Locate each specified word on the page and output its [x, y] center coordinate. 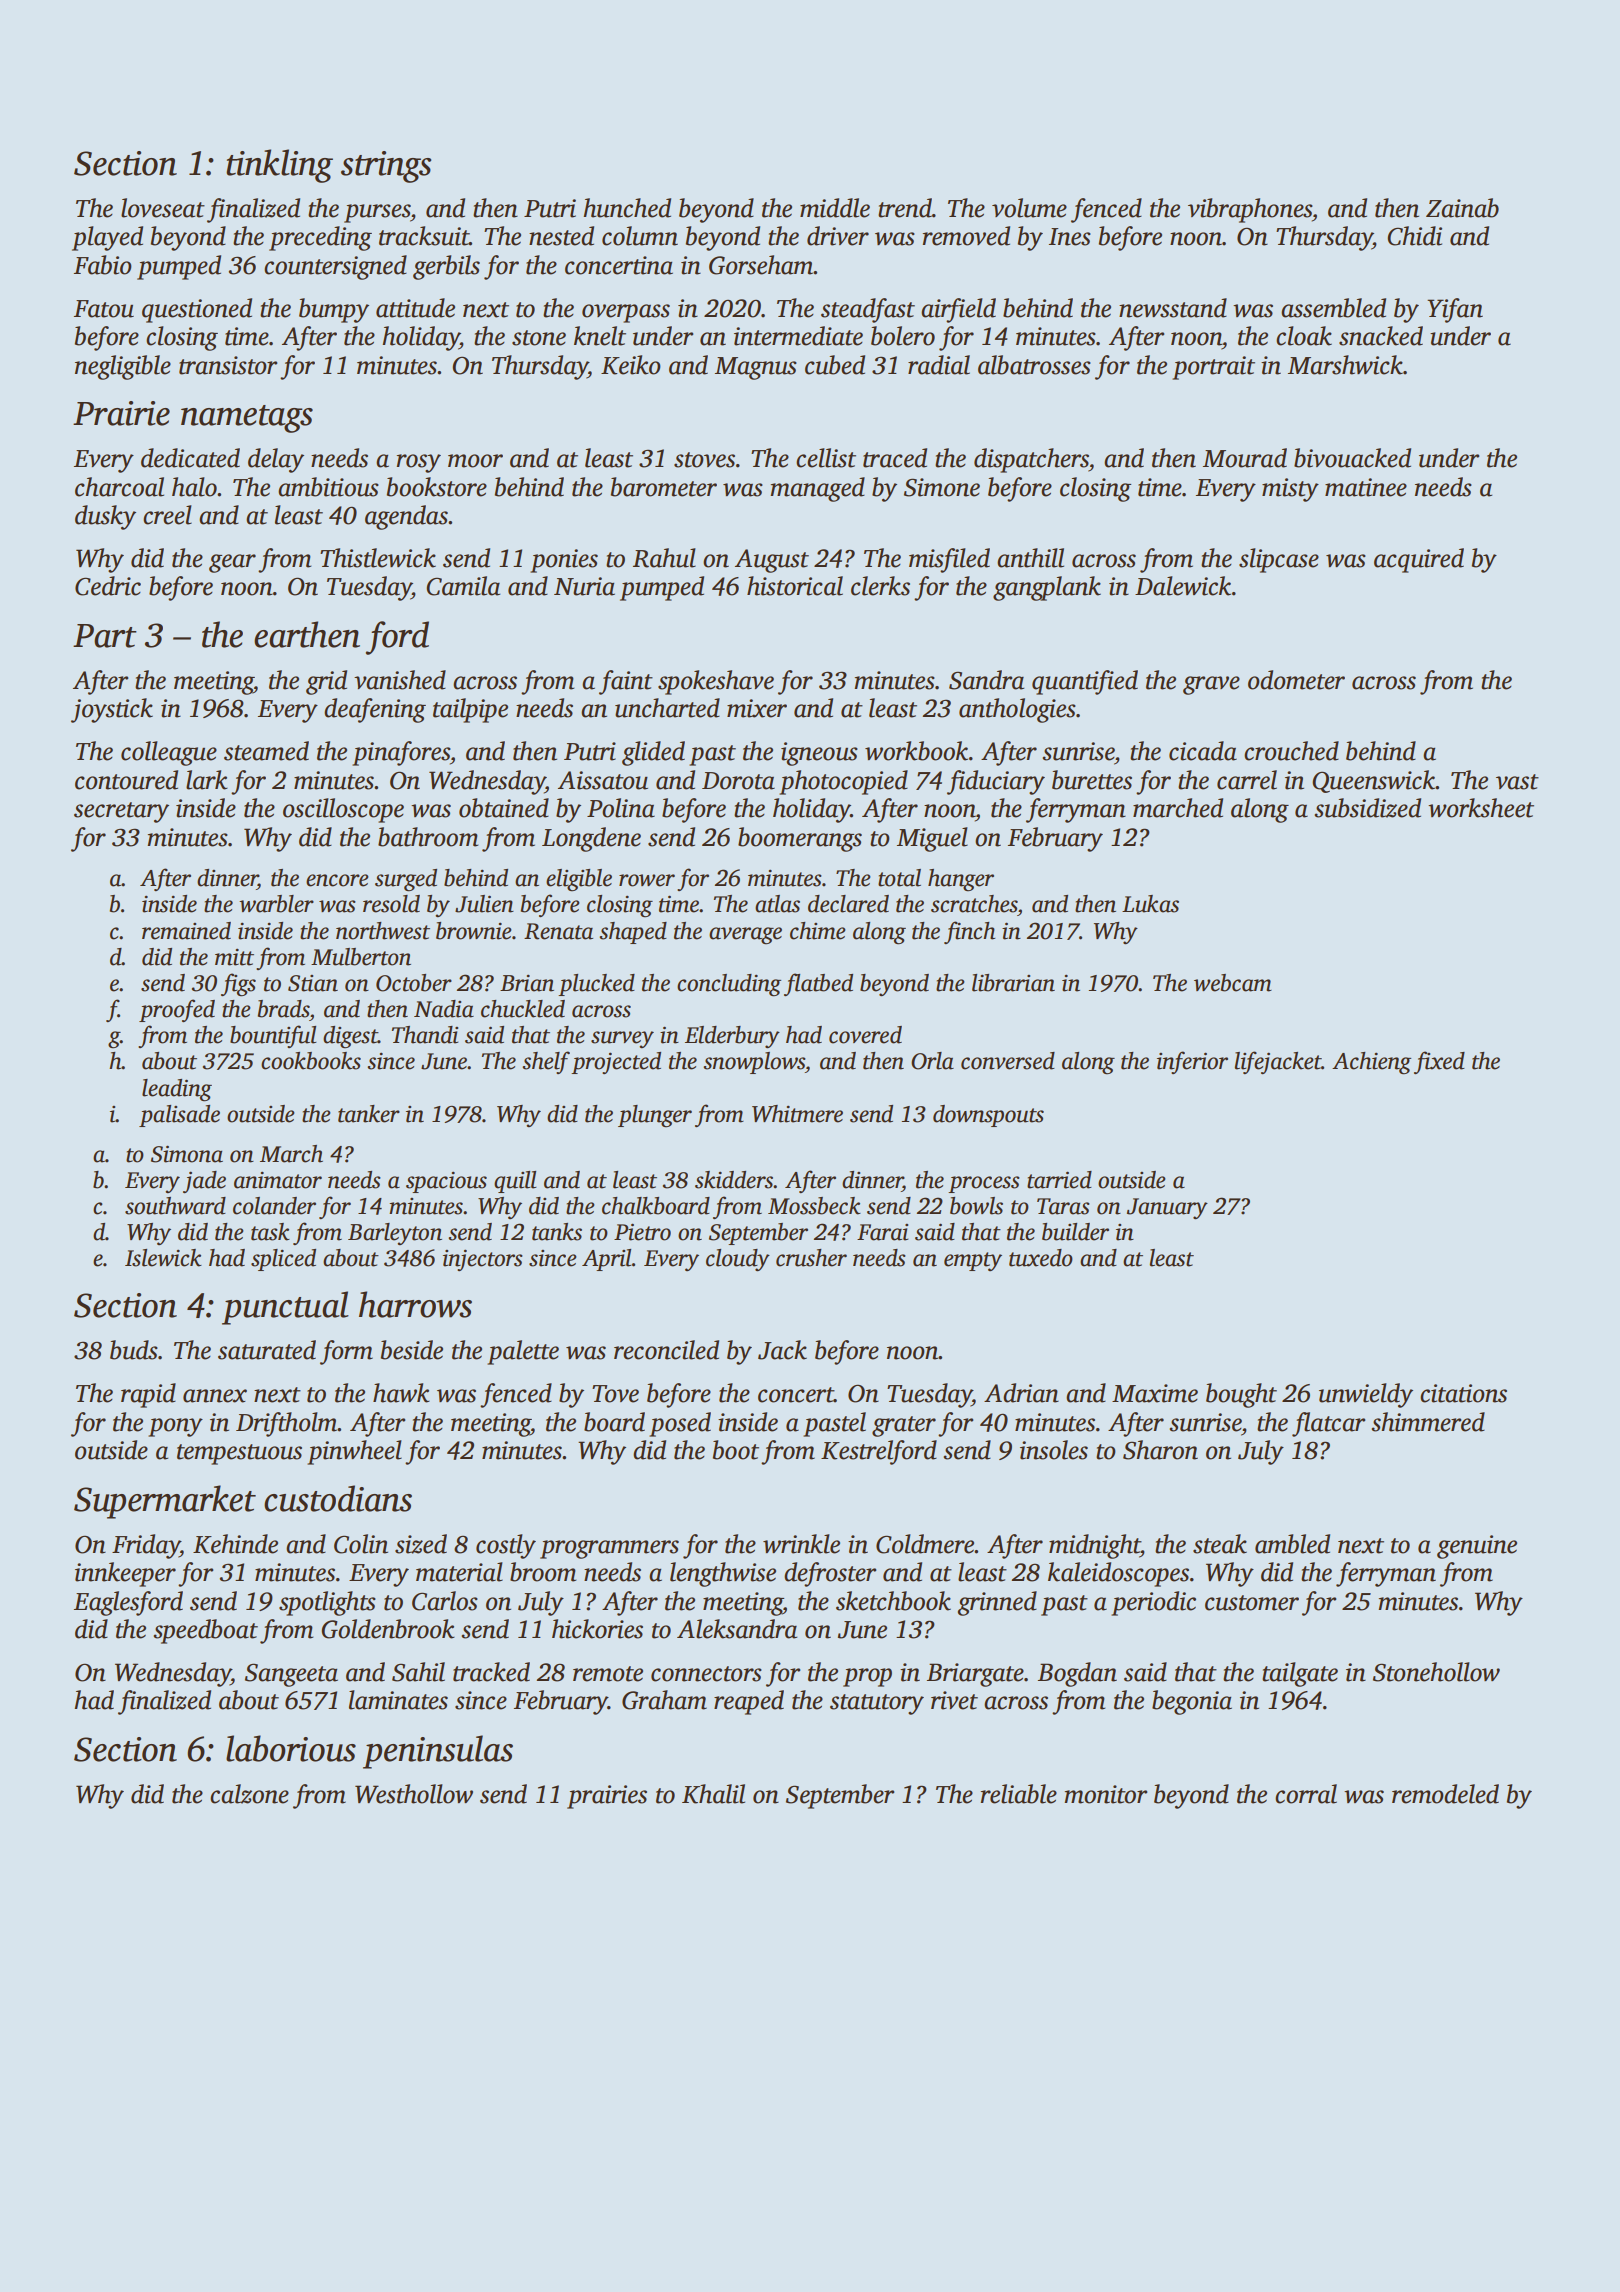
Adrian [1021, 1393]
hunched [627, 208]
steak [1220, 1544]
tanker [369, 1114]
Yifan [1455, 310]
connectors [706, 1674]
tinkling [279, 166]
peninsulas [438, 1752]
